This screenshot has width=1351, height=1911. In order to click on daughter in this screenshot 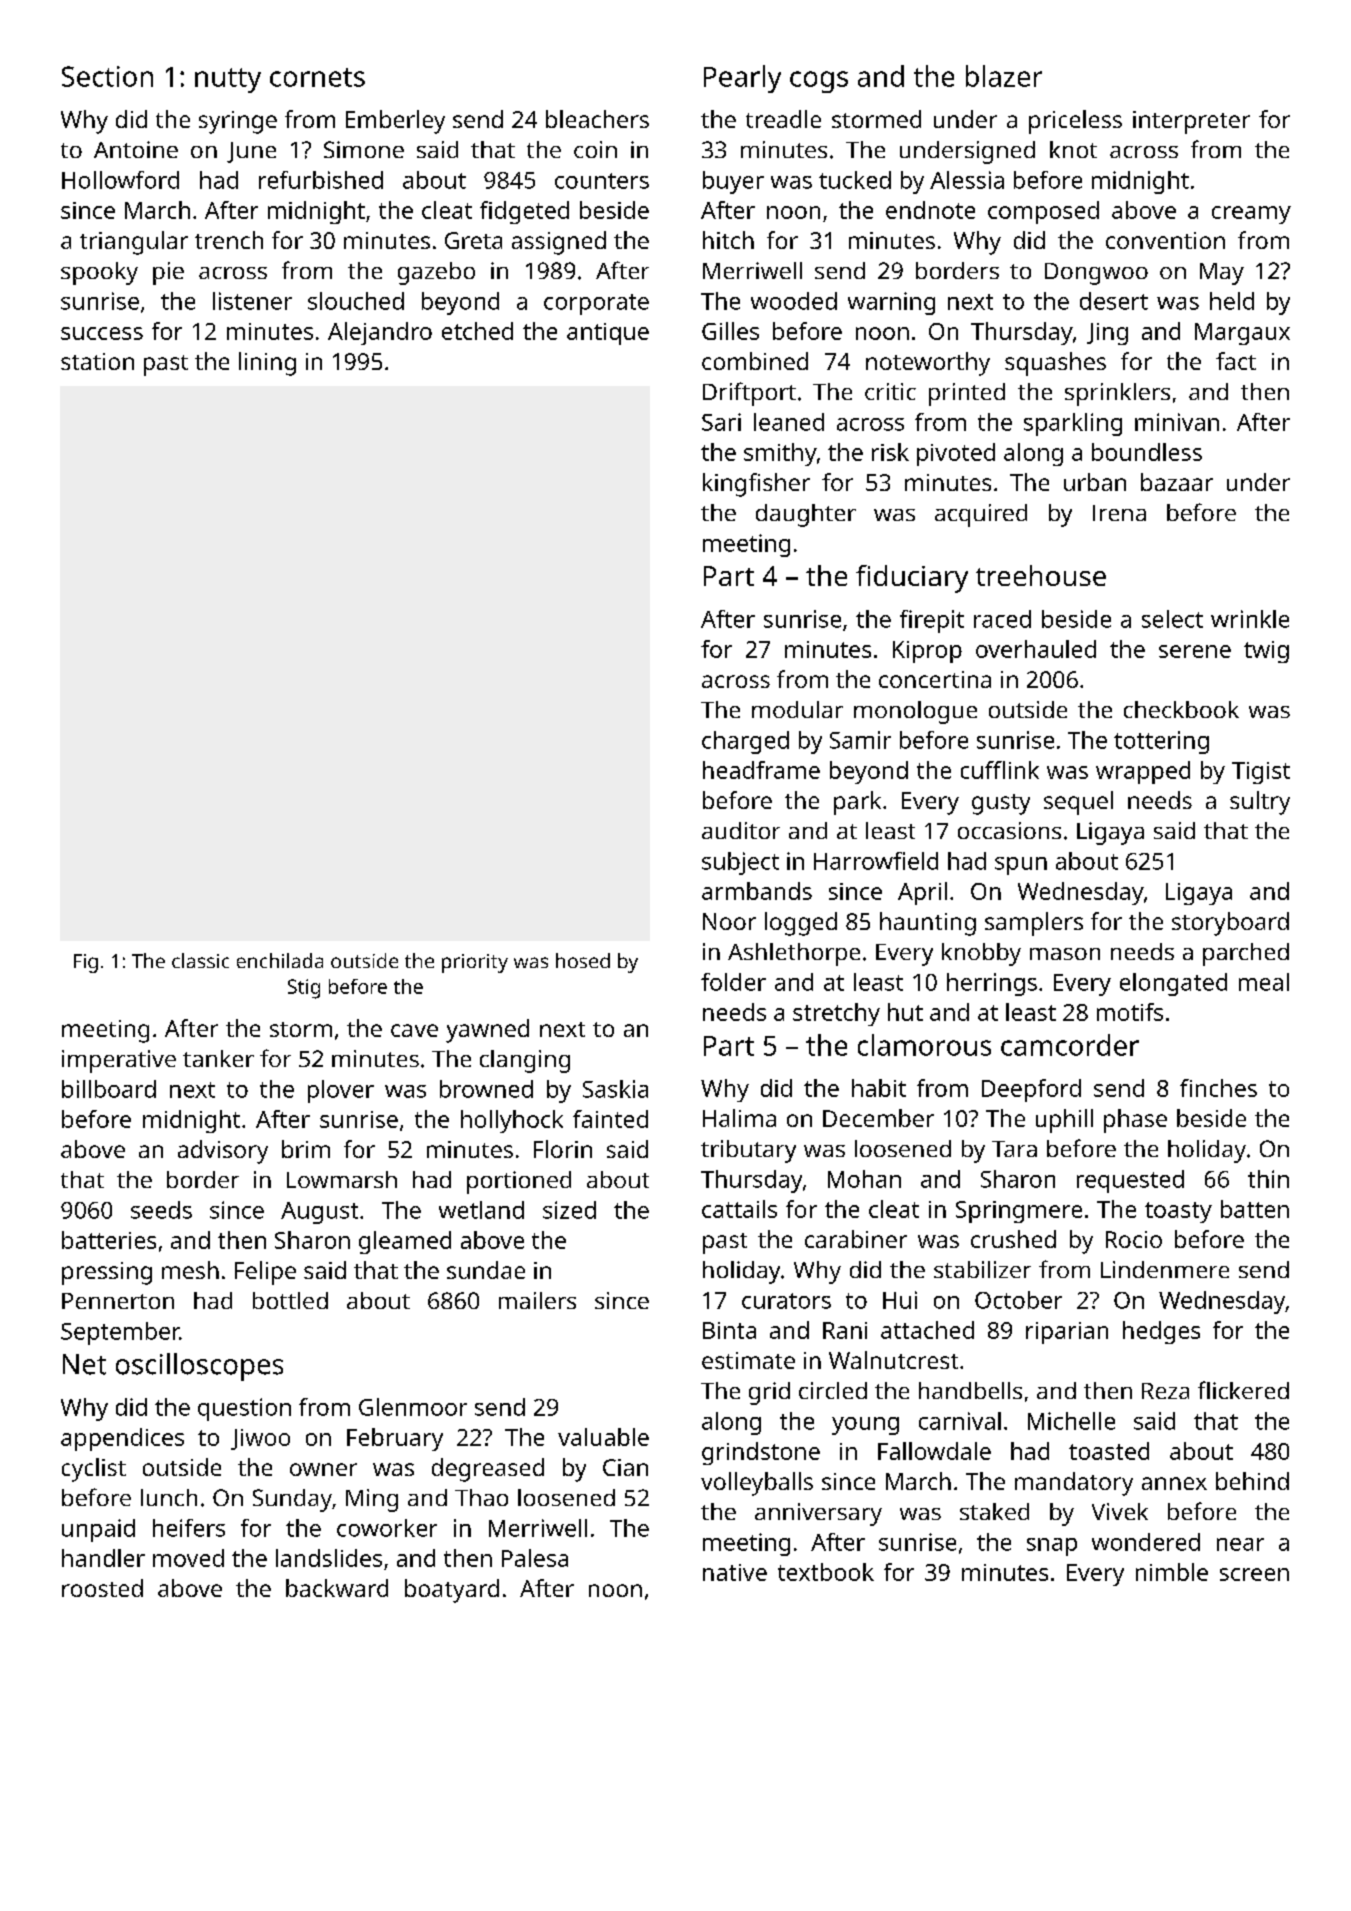, I will do `click(806, 515)`.
